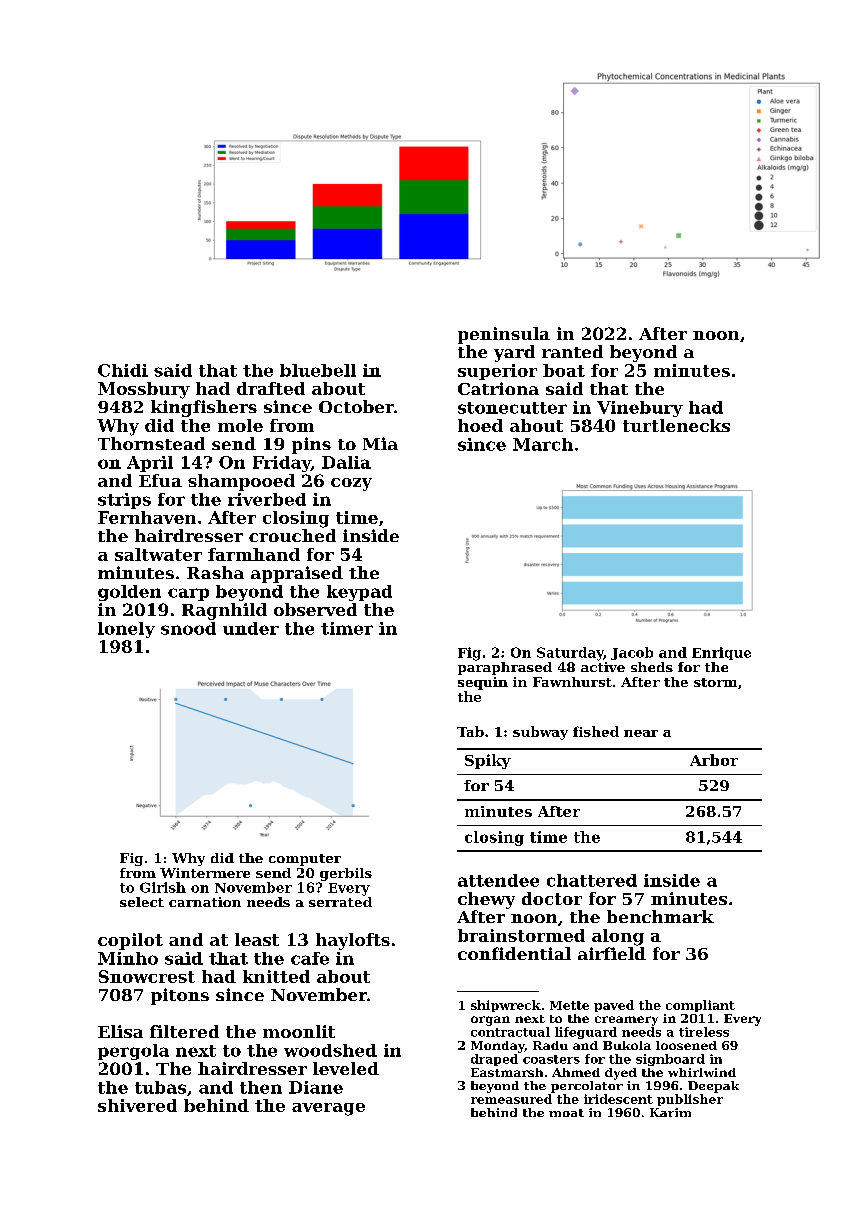 Image resolution: width=860 pixels, height=1220 pixels. I want to click on Wintermere, so click(205, 873).
